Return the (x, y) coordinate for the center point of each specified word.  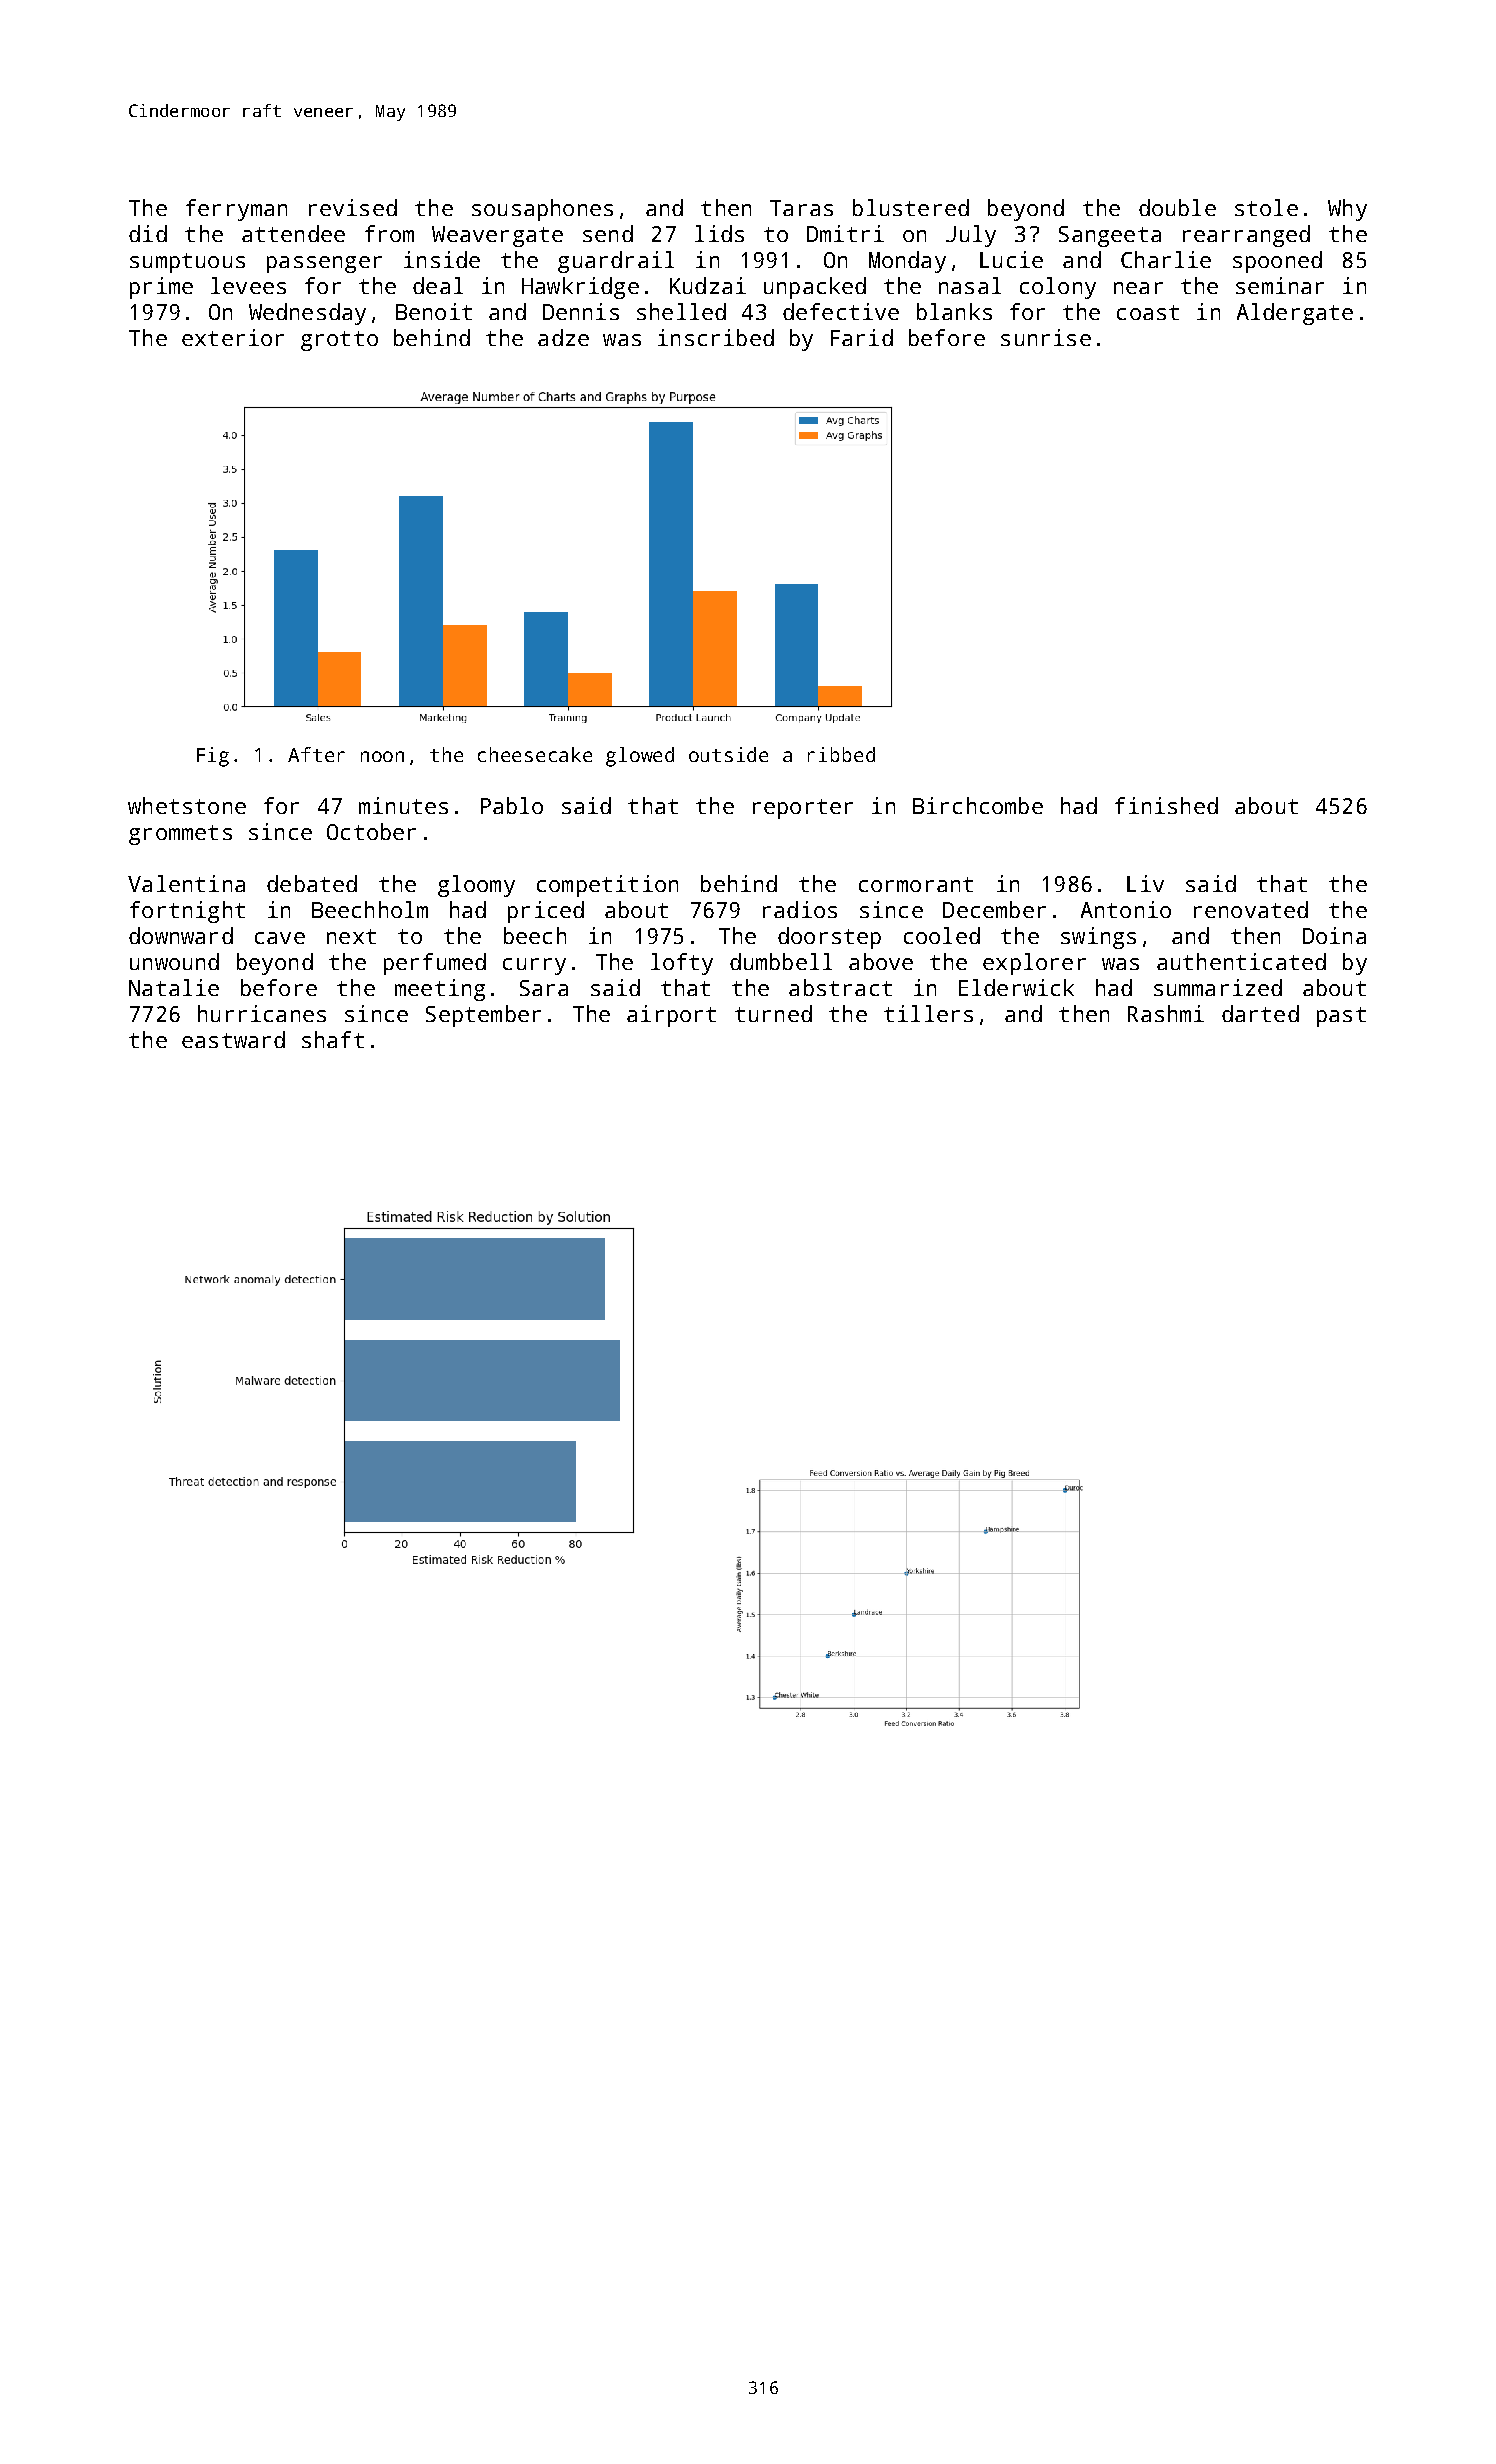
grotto (339, 341)
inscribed (716, 337)
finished (1166, 805)
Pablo (512, 805)
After (316, 754)
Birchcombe (978, 805)
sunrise (1046, 337)
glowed (640, 757)
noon (382, 756)
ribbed (841, 754)
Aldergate (1295, 314)
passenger (324, 264)
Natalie (174, 987)
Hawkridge (580, 288)
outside (728, 754)
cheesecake (535, 754)
